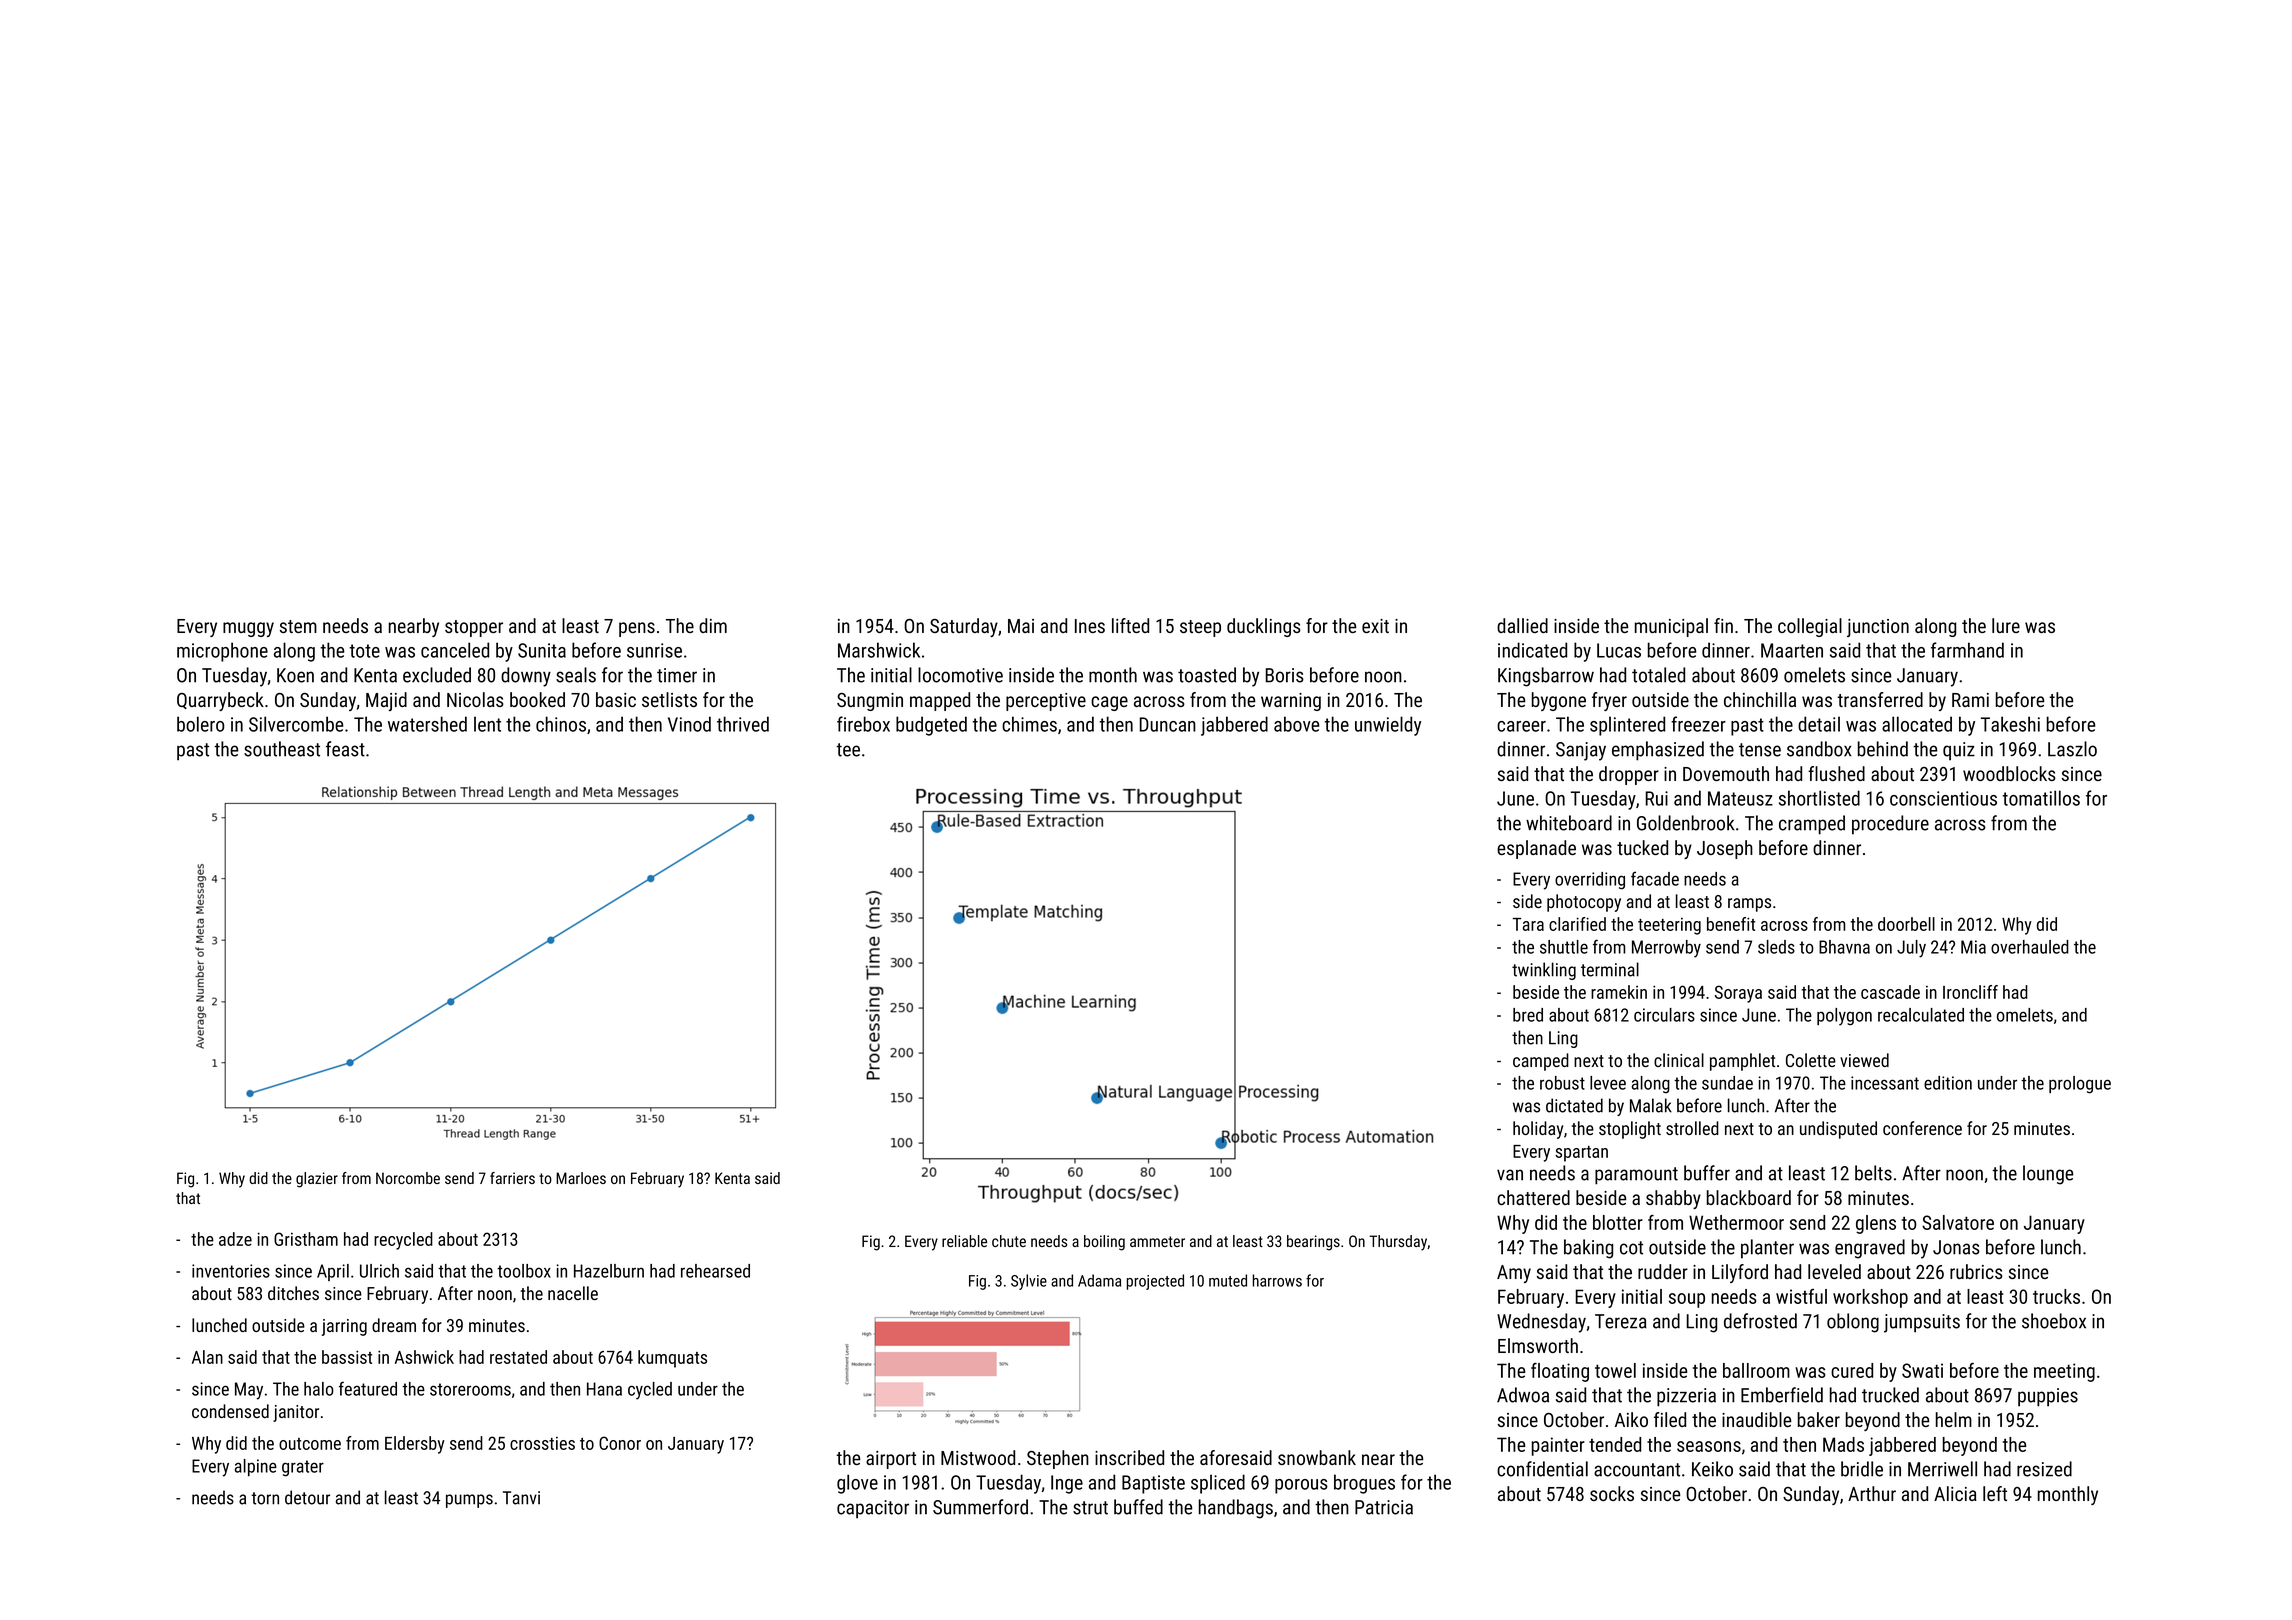 The image size is (2292, 1620). What do you see at coordinates (1723, 625) in the screenshot?
I see `fin` at bounding box center [1723, 625].
